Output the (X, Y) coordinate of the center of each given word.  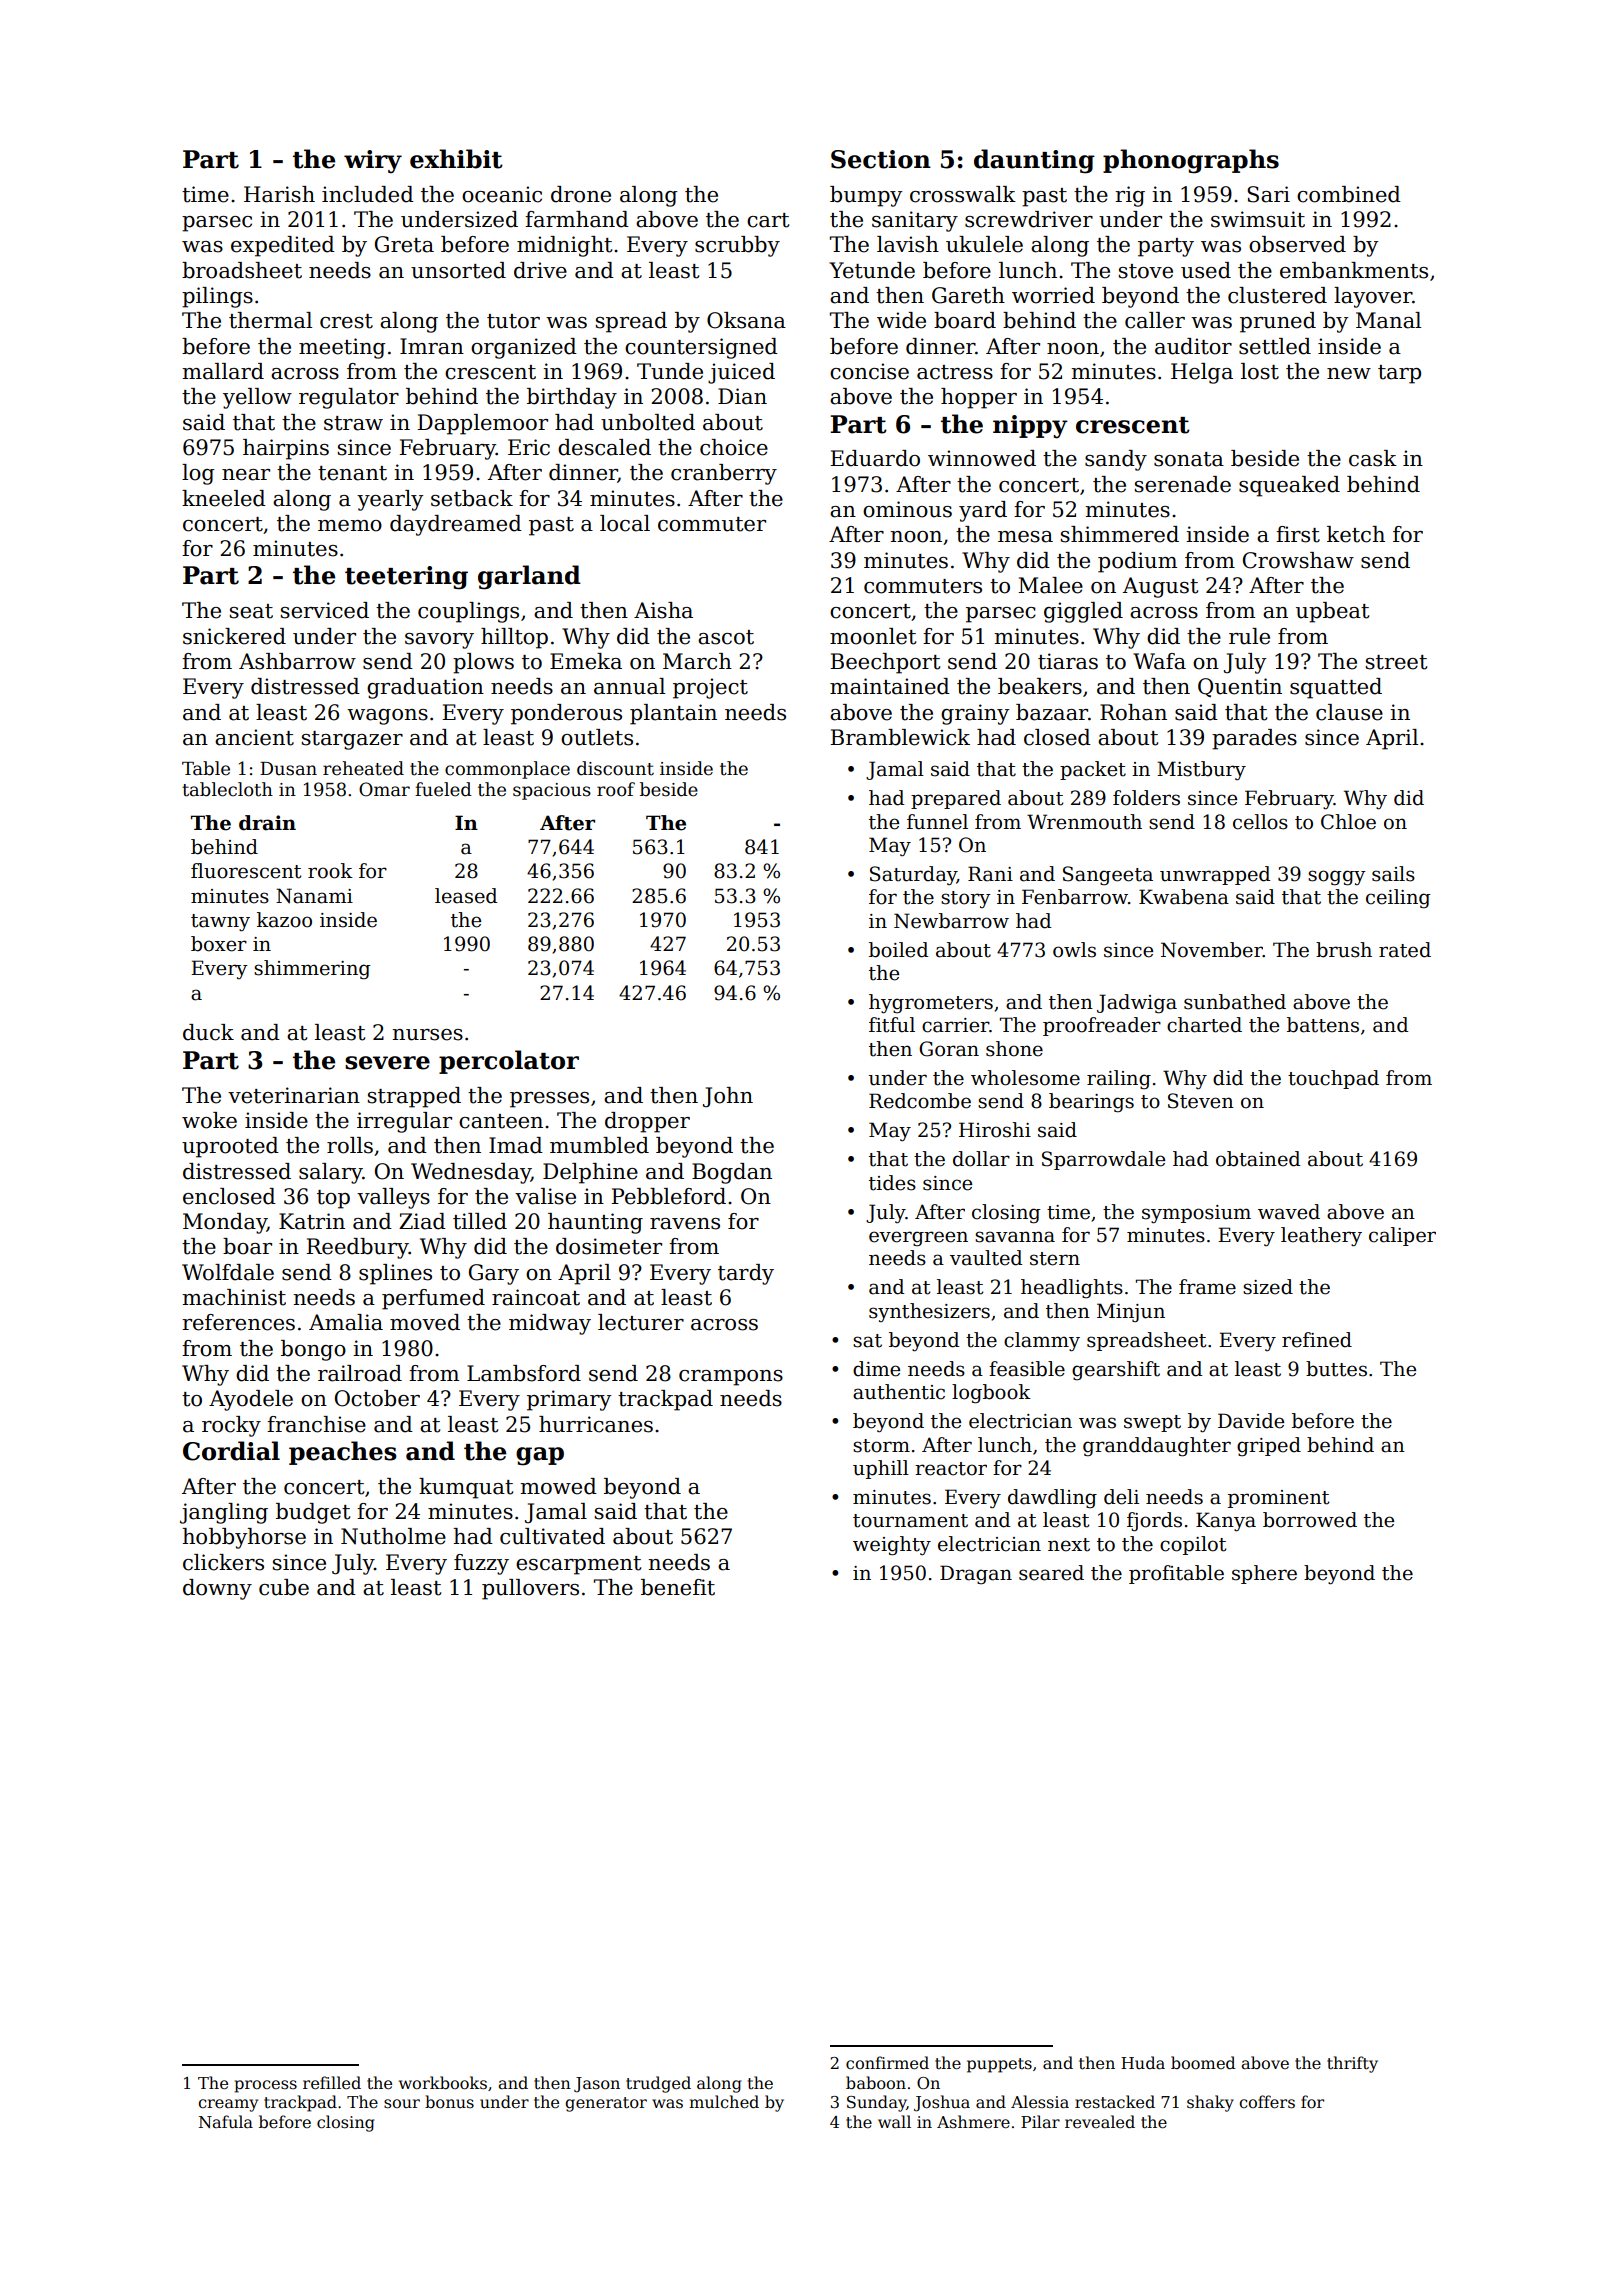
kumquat (466, 1488)
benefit (678, 1587)
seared (1051, 1573)
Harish (279, 194)
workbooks (443, 2083)
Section (881, 159)
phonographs (1191, 161)
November (1212, 950)
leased (466, 896)
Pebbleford (668, 1196)
